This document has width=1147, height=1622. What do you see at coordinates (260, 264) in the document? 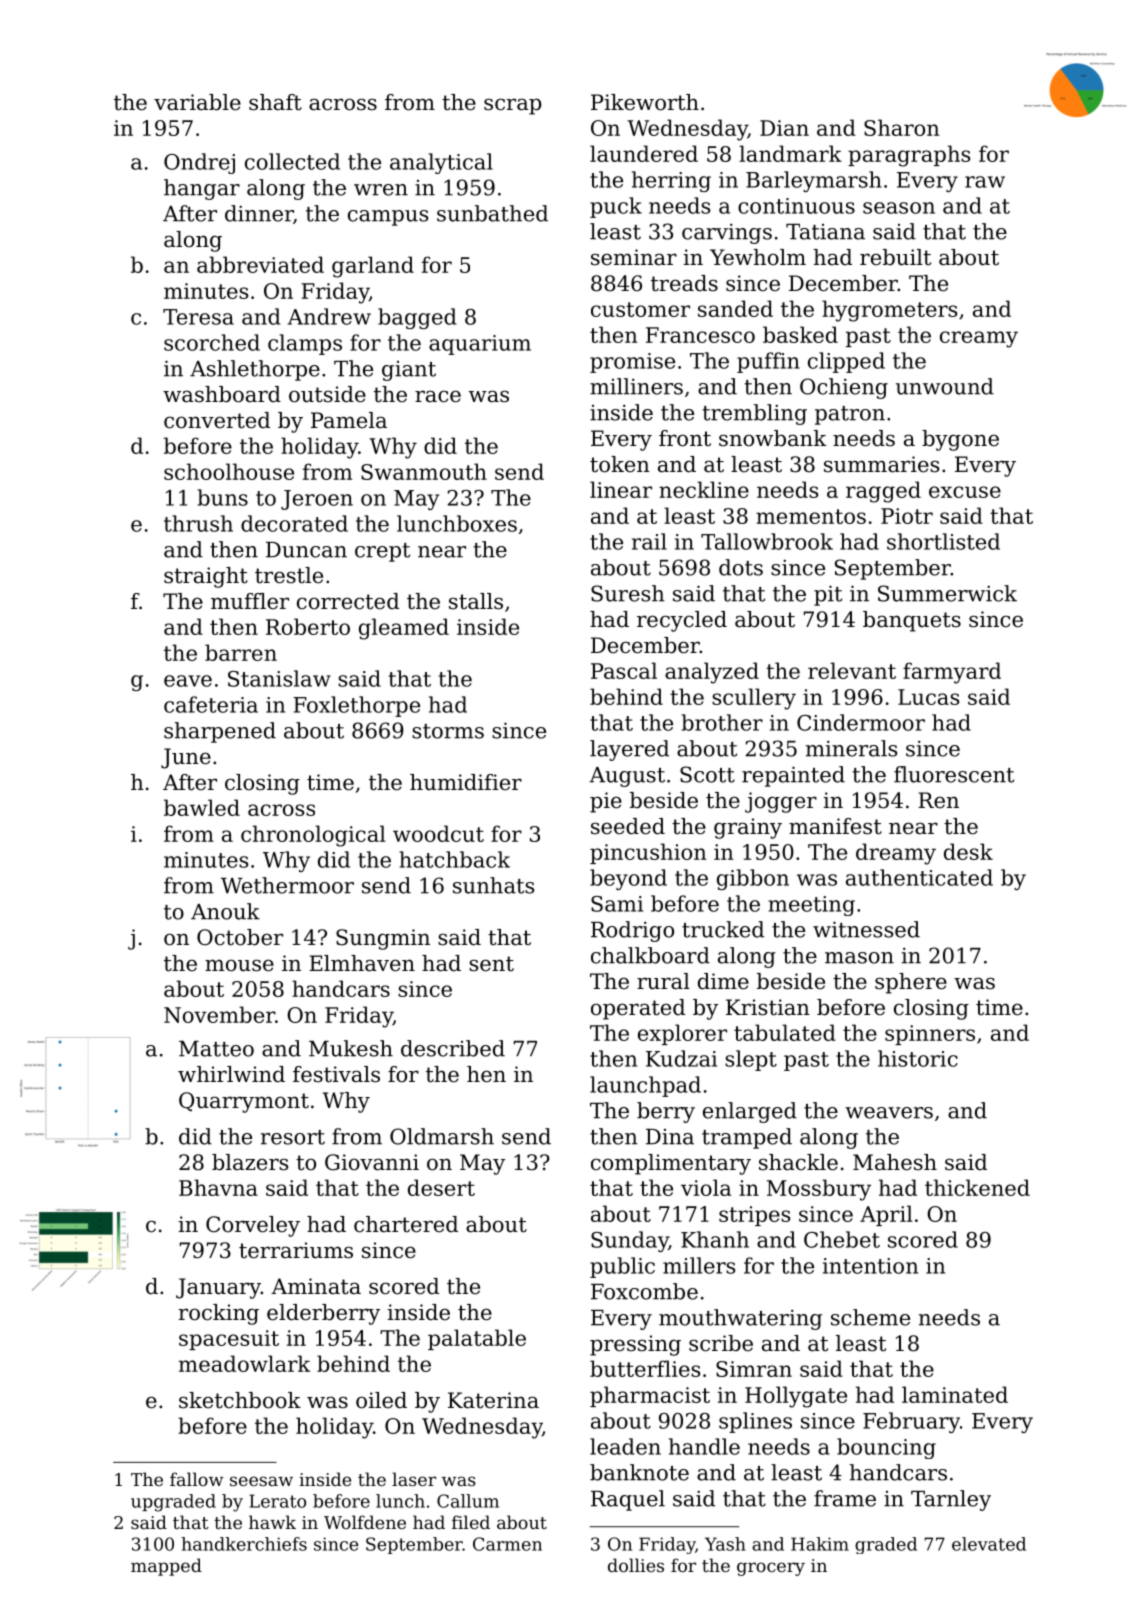
I see `abbreviated` at bounding box center [260, 264].
